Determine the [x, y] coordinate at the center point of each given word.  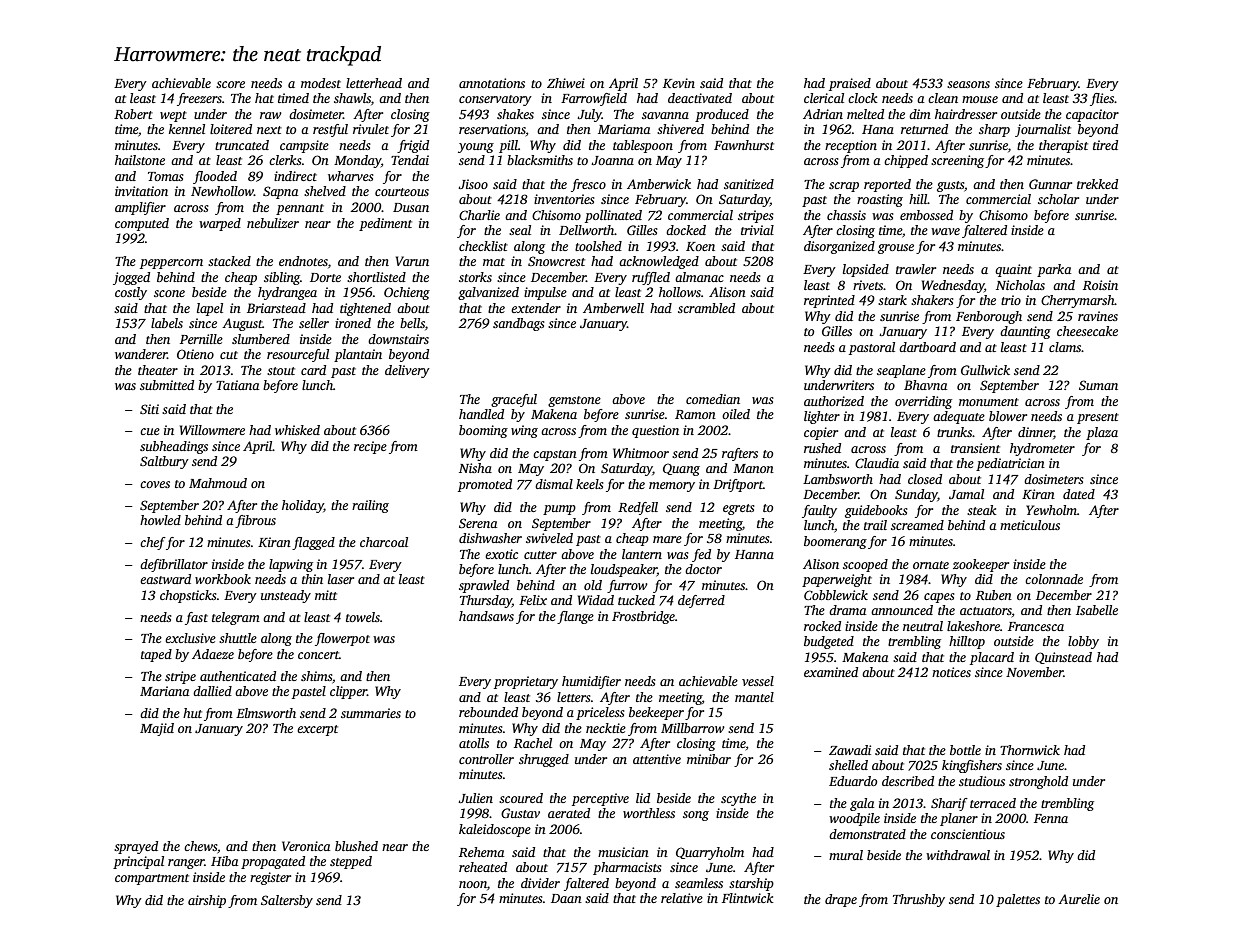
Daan [566, 898]
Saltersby [287, 901]
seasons [968, 84]
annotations [492, 83]
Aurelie [1079, 899]
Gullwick [985, 370]
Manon [753, 468]
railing [370, 506]
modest [321, 83]
